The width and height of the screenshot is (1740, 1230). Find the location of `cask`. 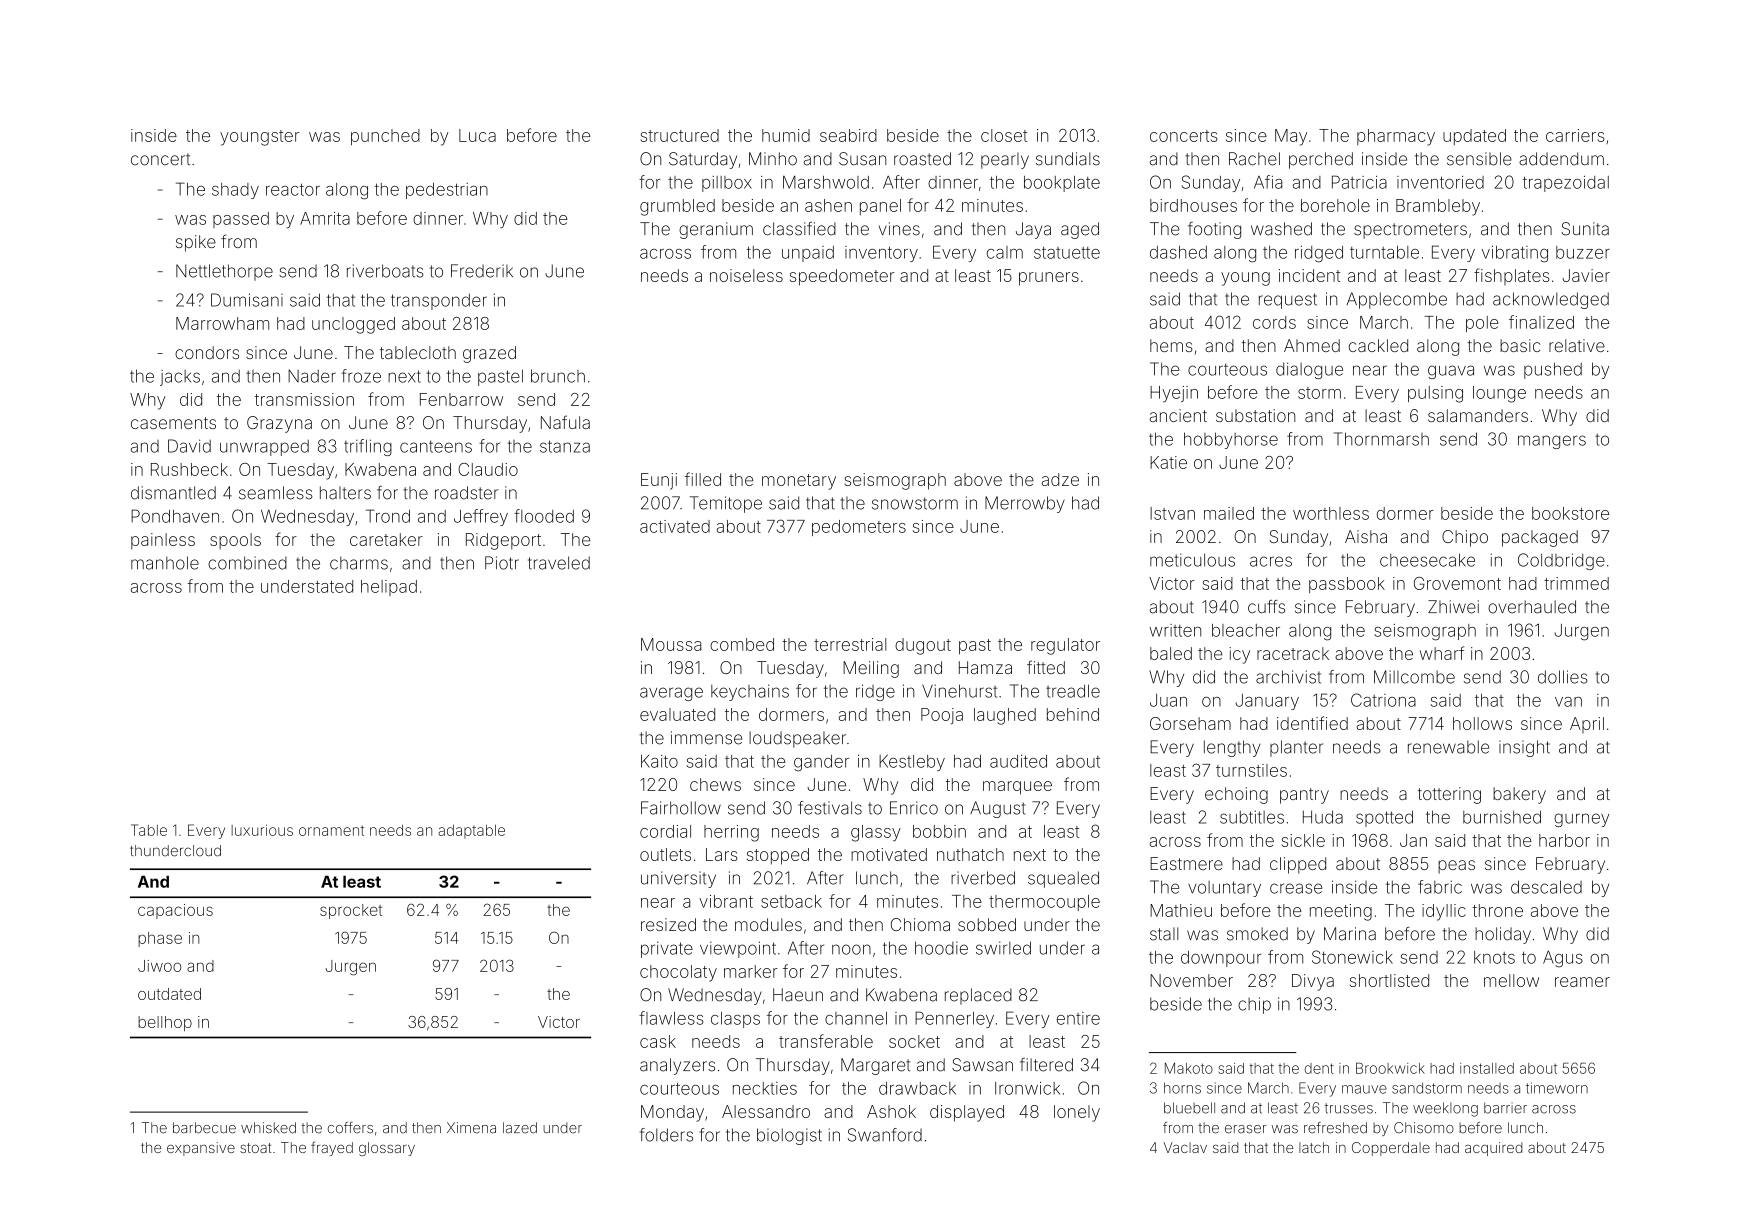

cask is located at coordinates (658, 1041).
